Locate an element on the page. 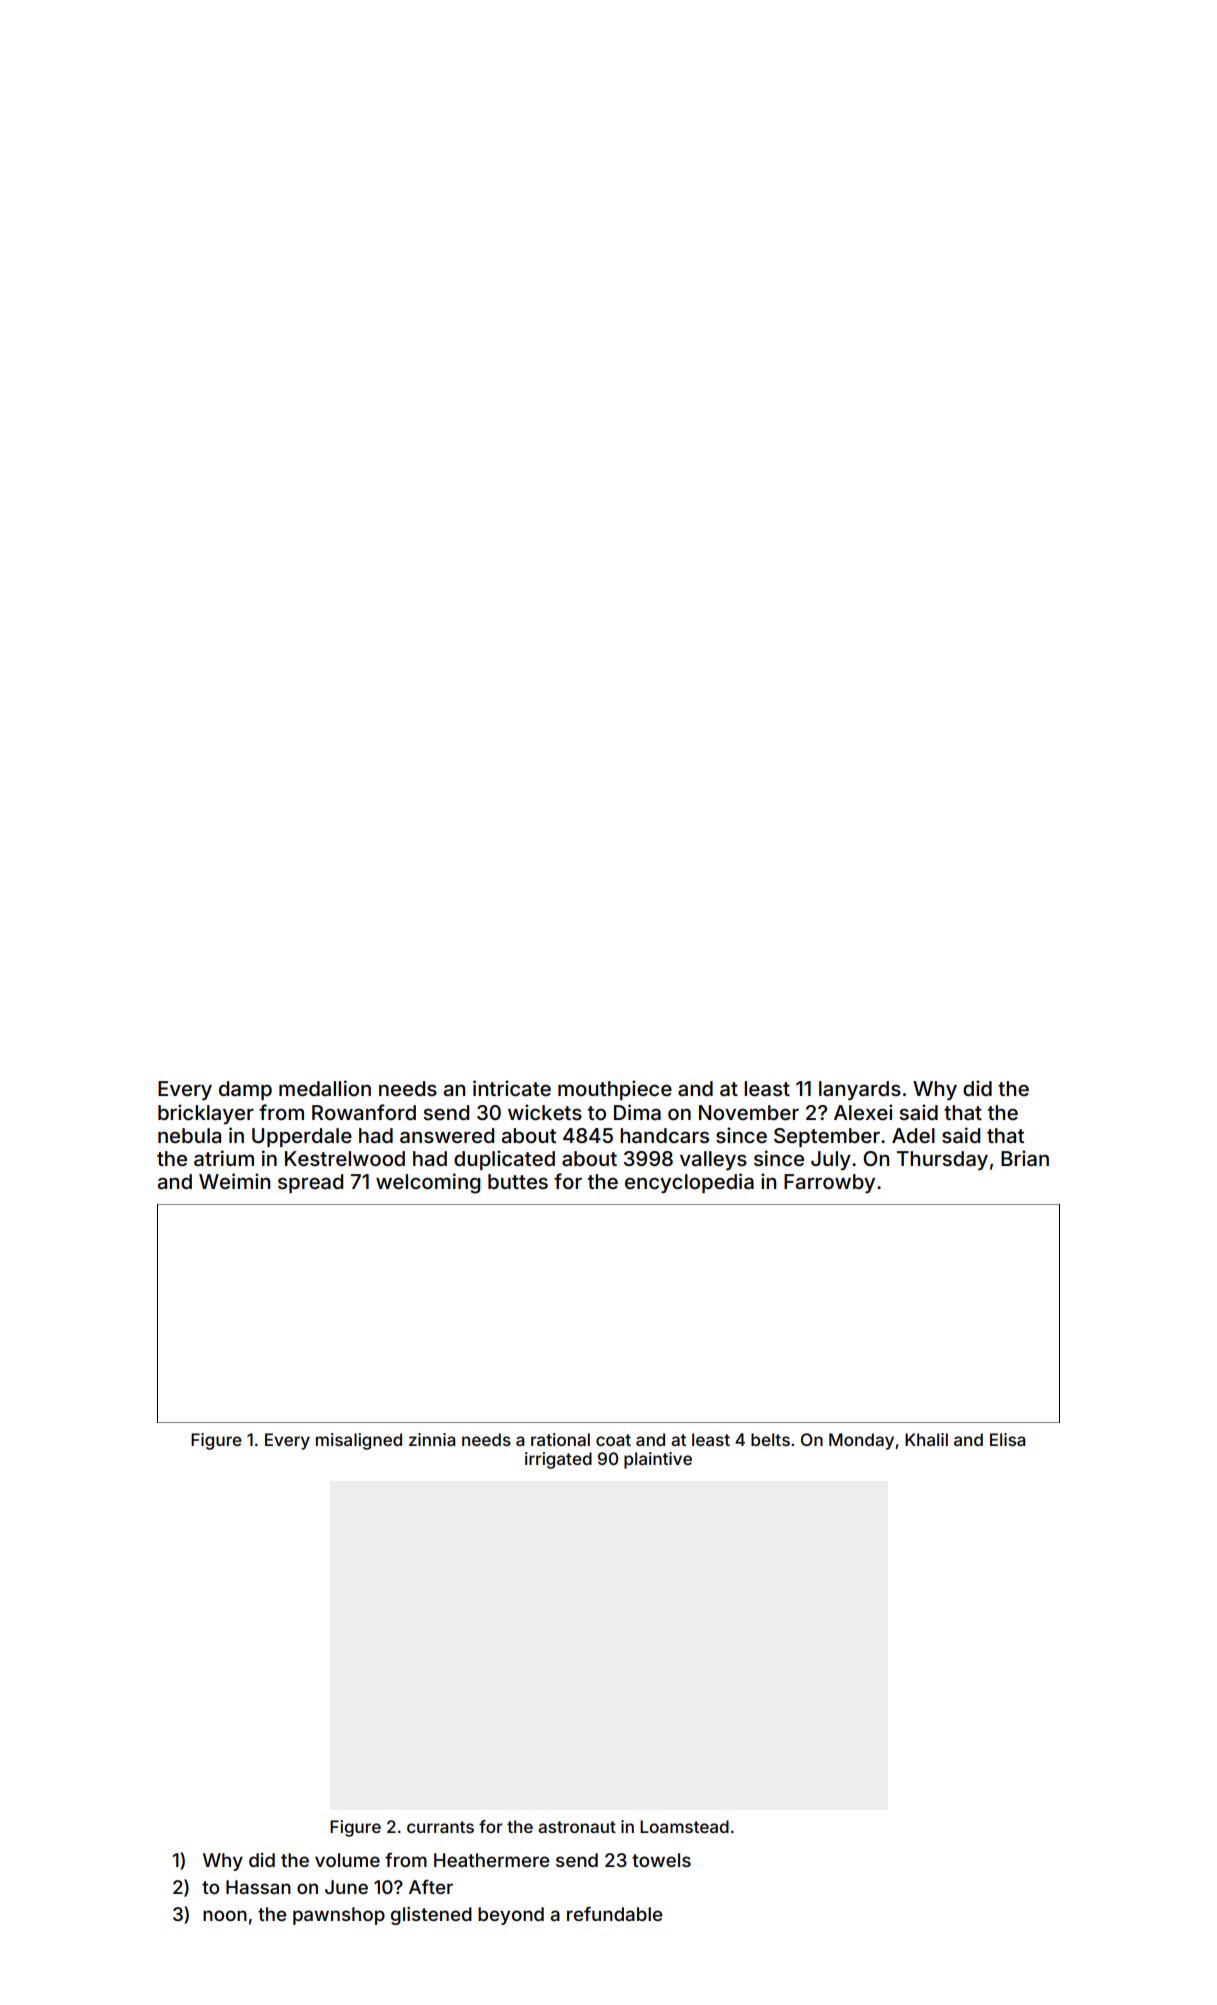 This document has width=1217, height=2005. astronaut is located at coordinates (577, 1827).
